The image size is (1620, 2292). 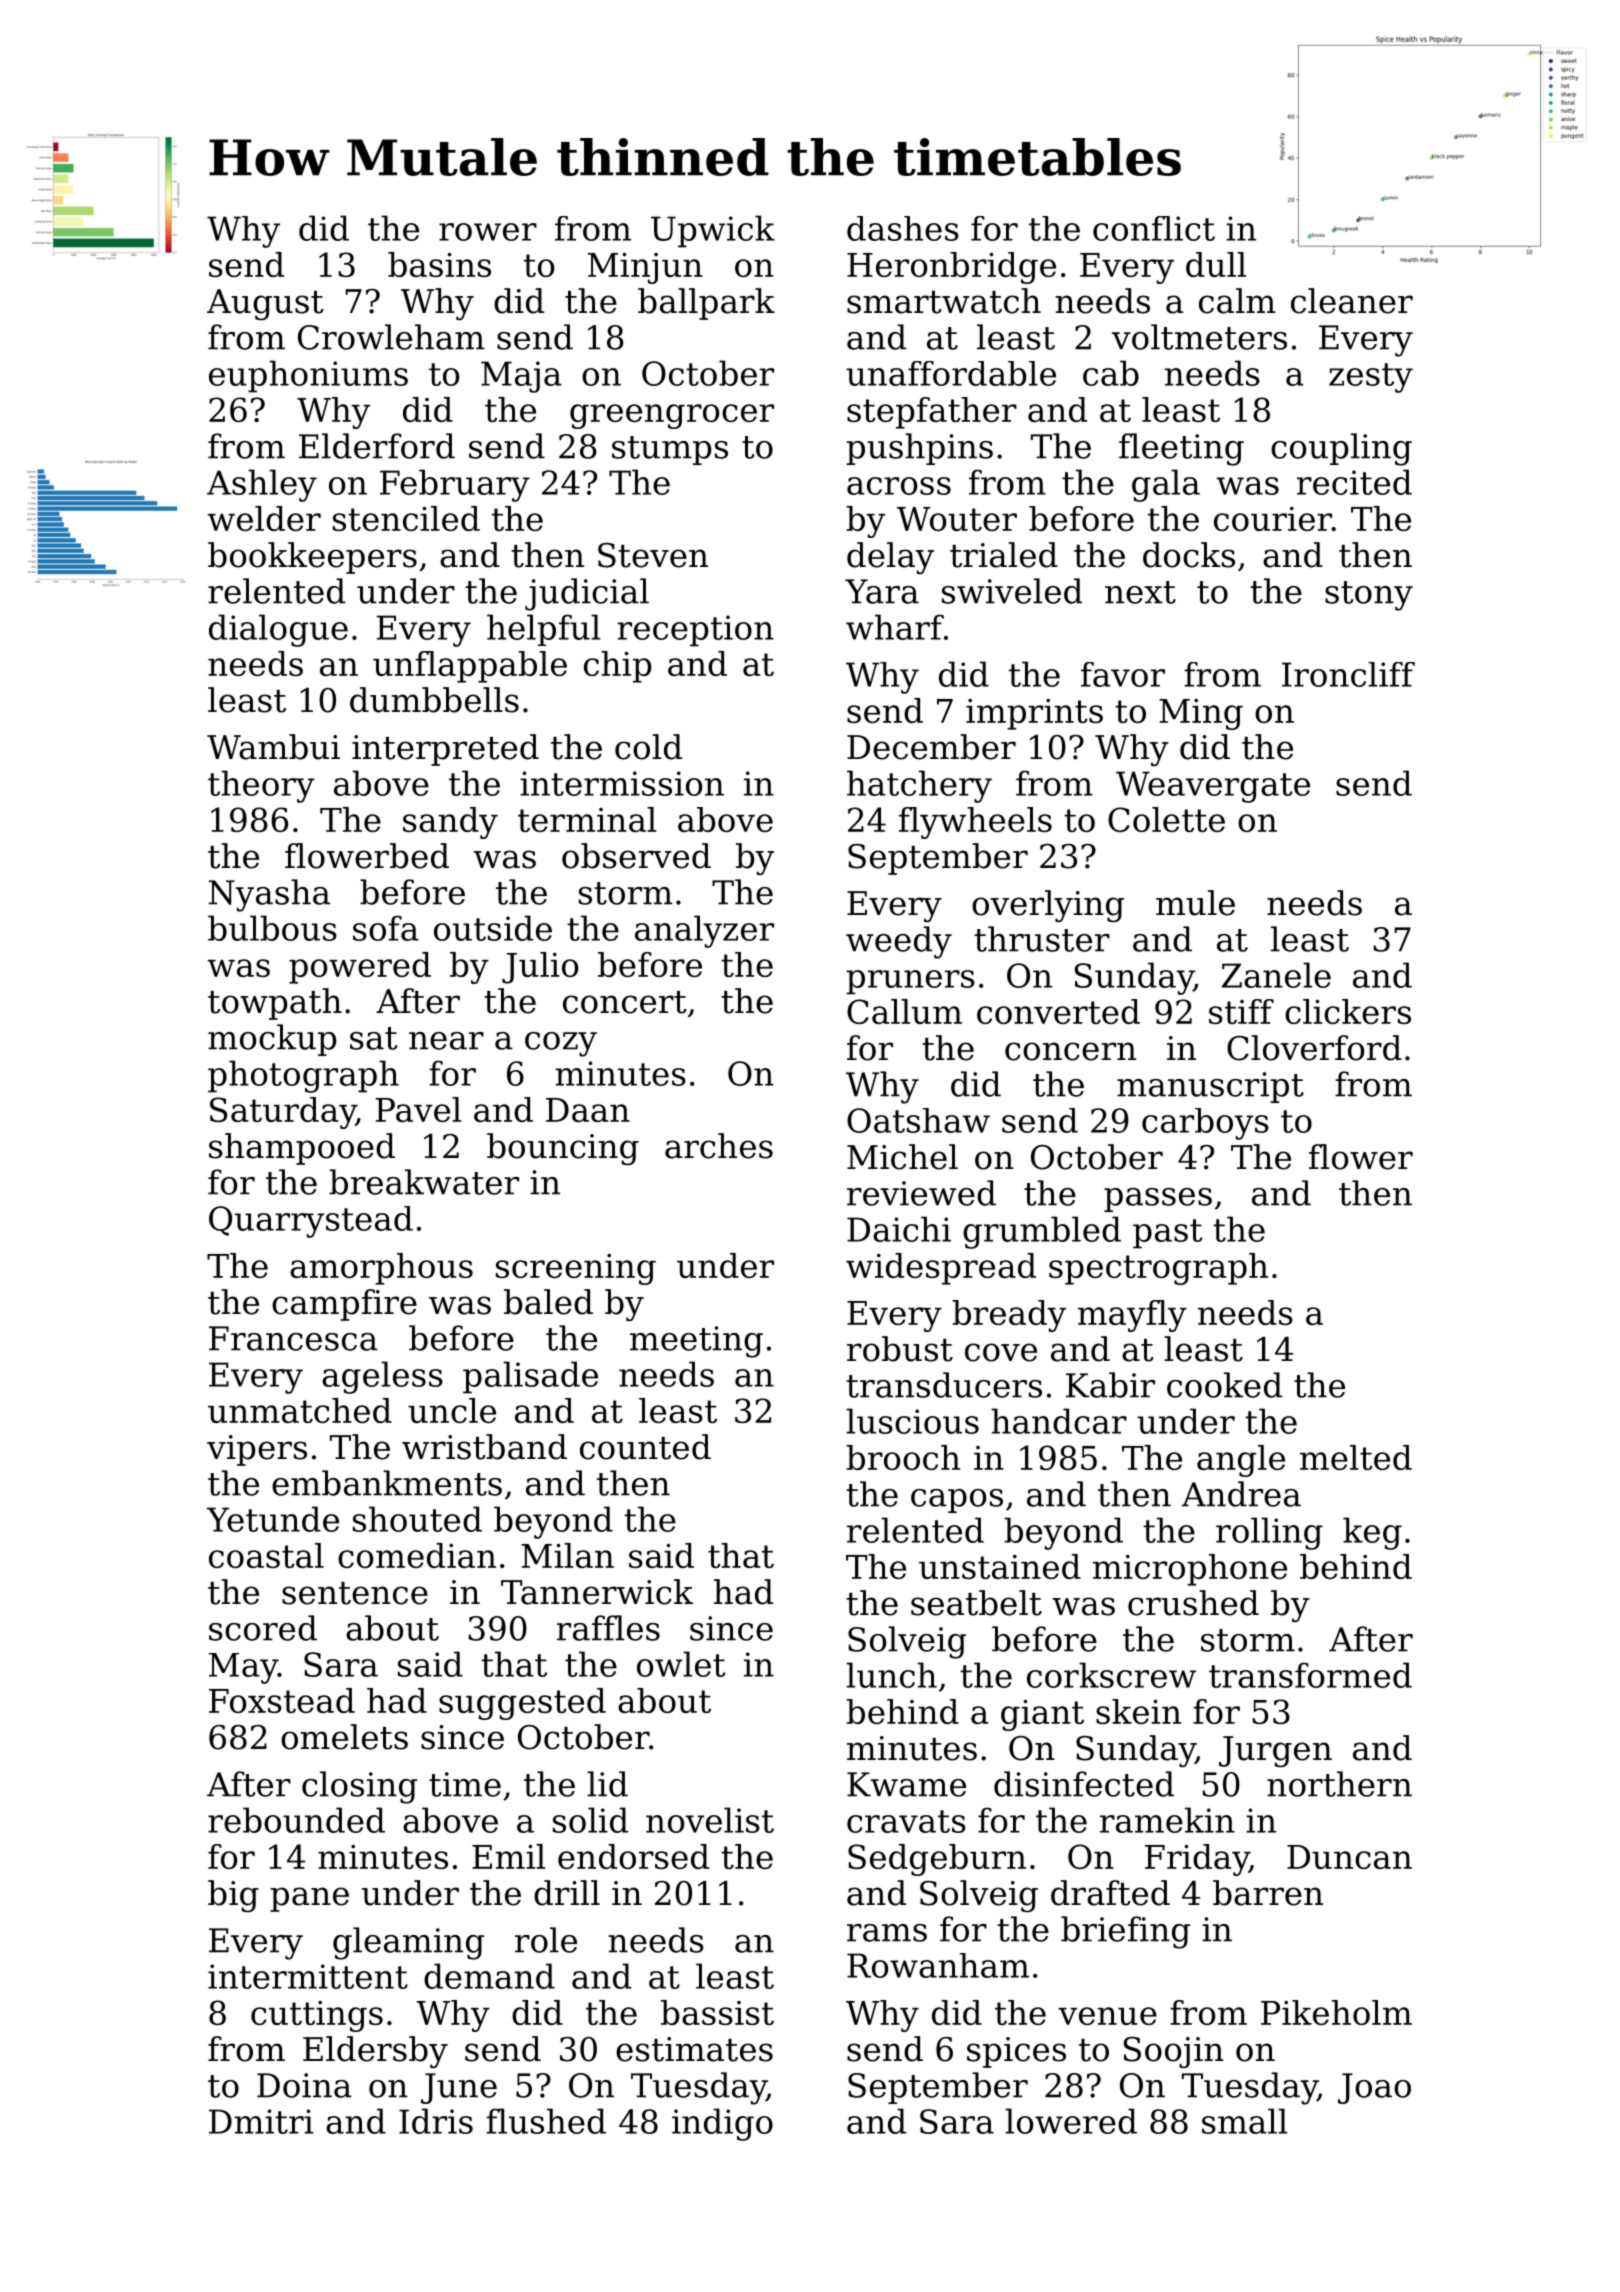 What do you see at coordinates (311, 1222) in the document?
I see `Quarrystead` at bounding box center [311, 1222].
